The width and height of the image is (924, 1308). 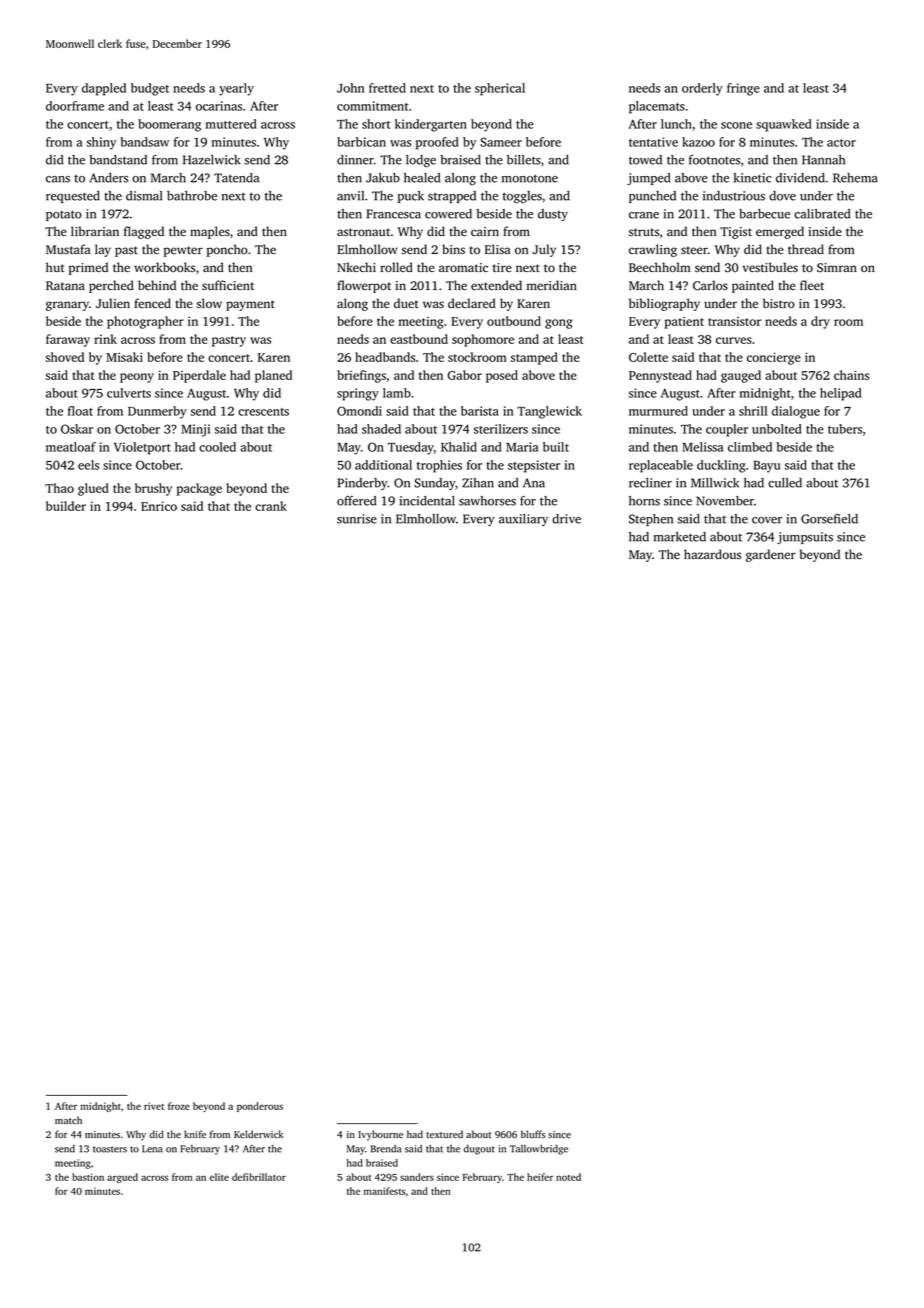 I want to click on sunrise, so click(x=357, y=519).
